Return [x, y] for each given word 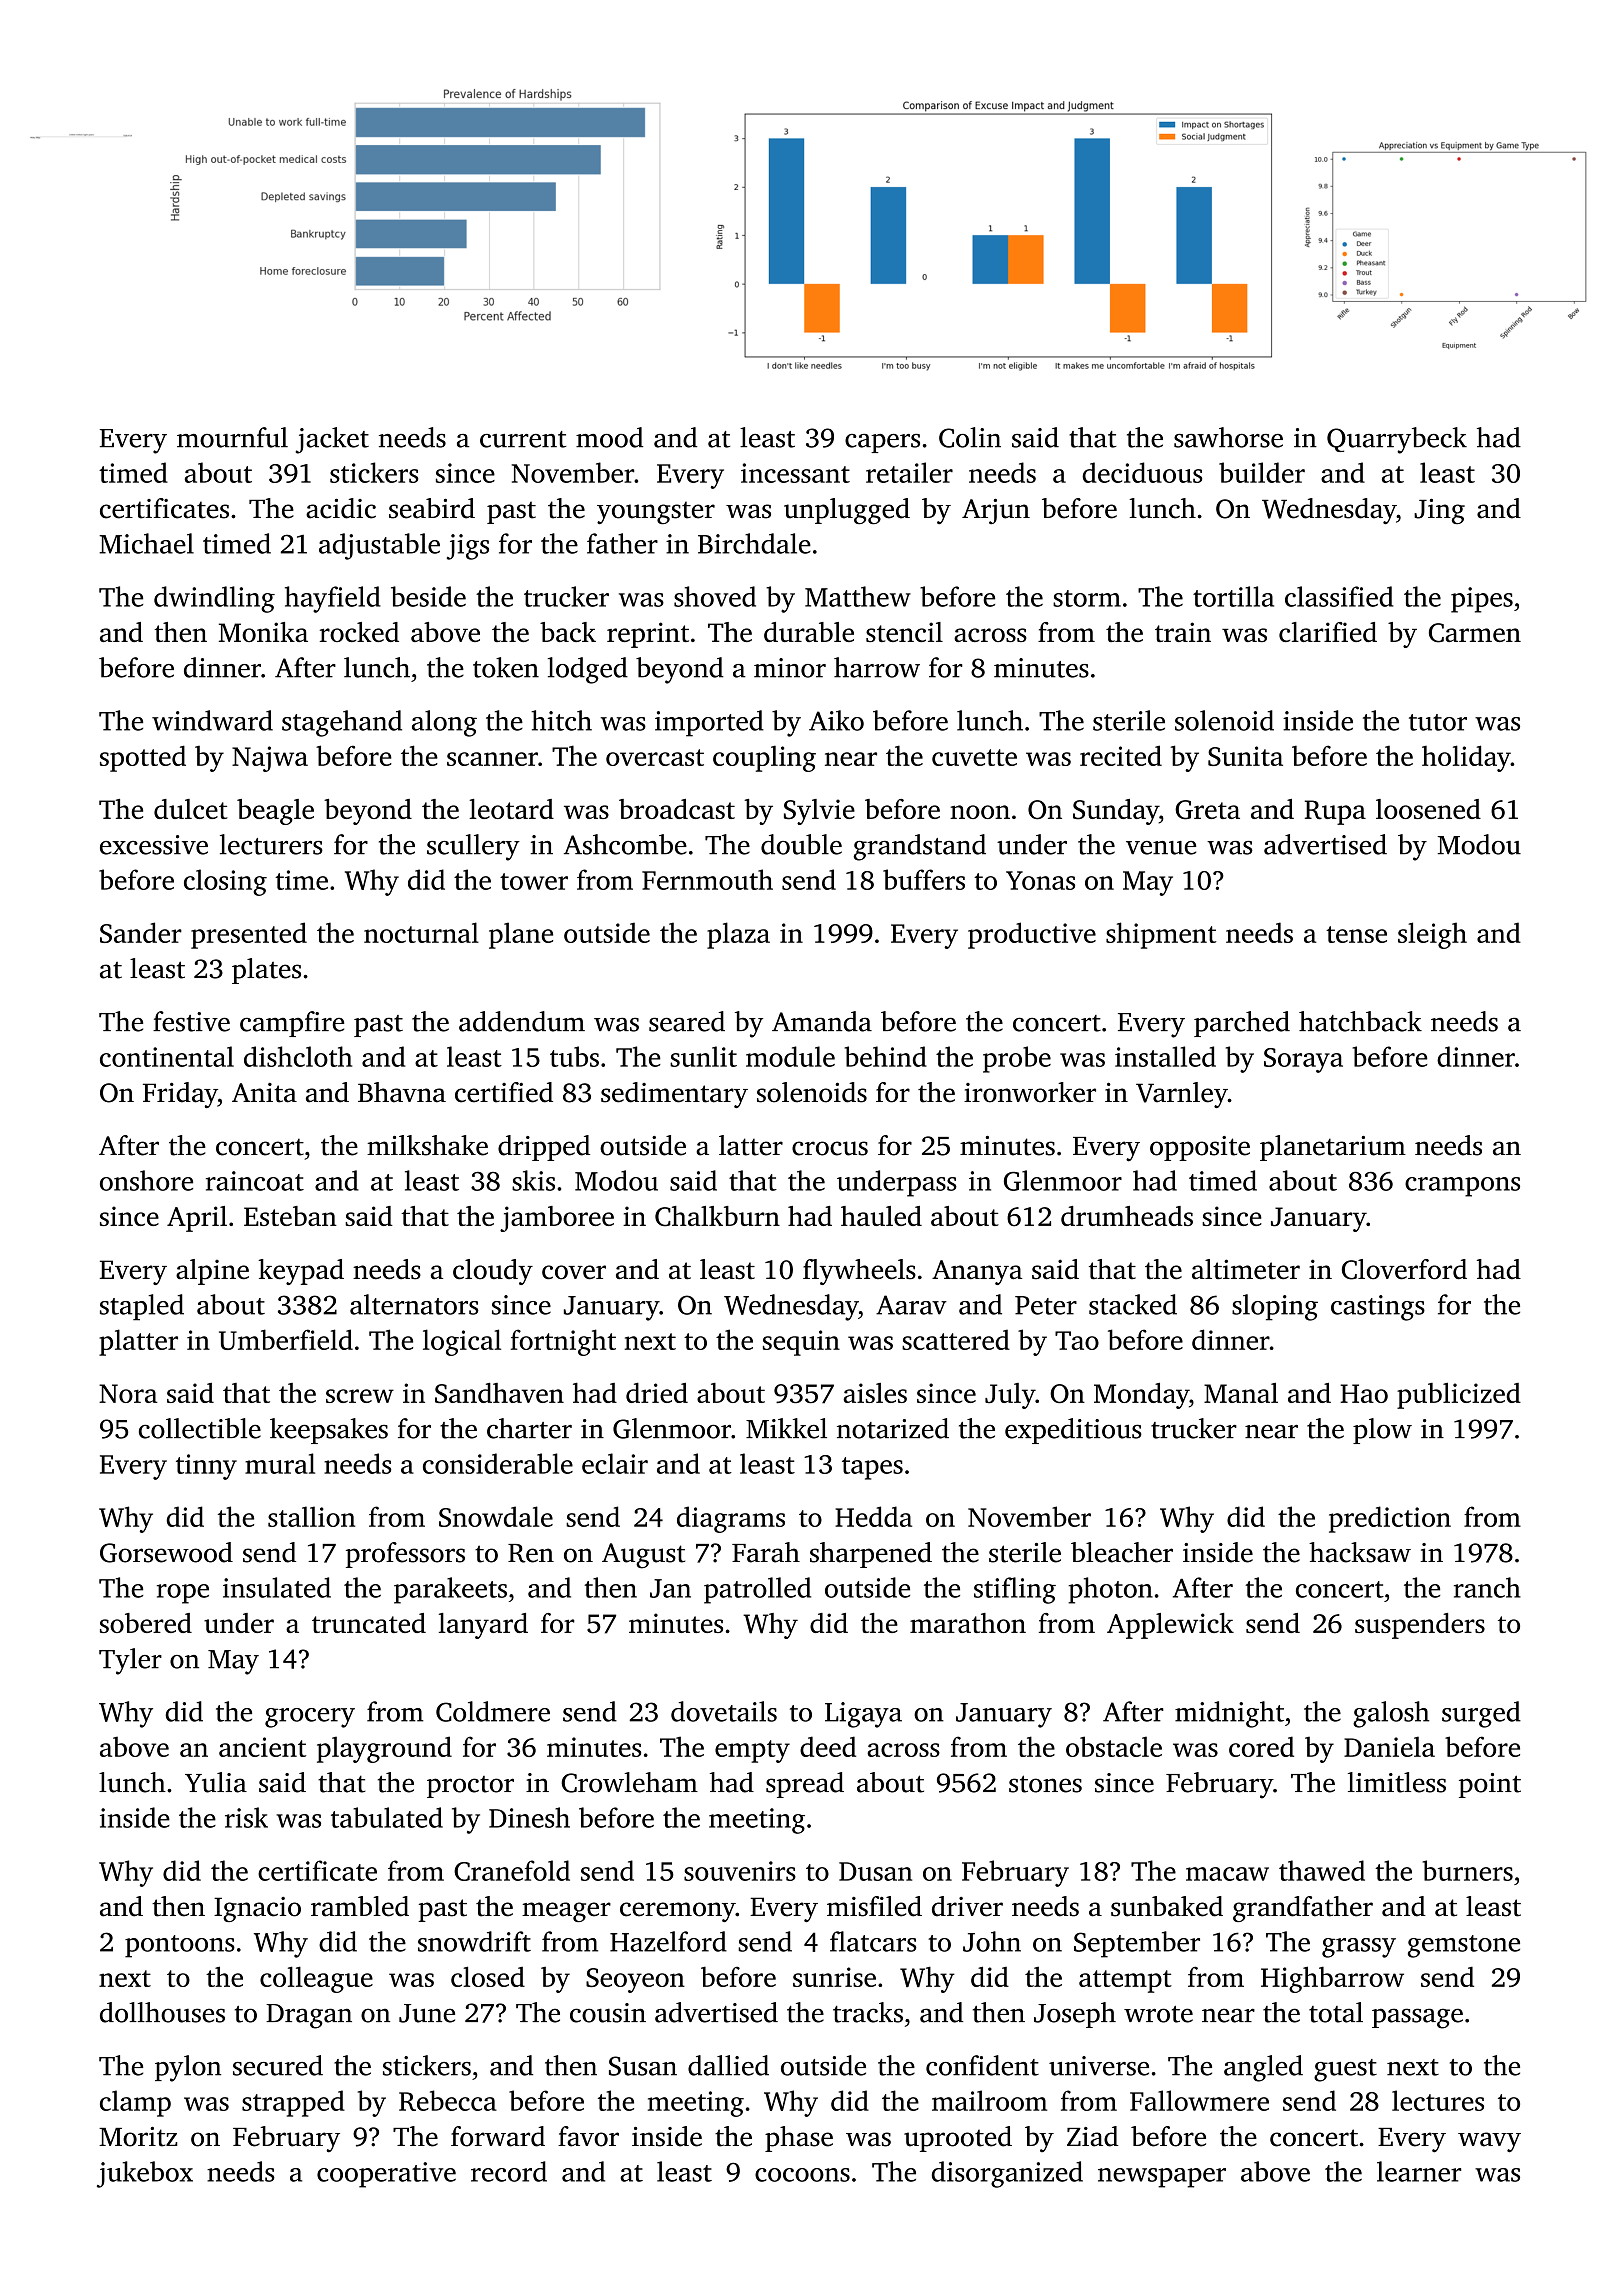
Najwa [270, 759]
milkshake [427, 1145]
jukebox [145, 2174]
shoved [715, 596]
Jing [1439, 511]
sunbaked [1167, 1906]
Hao [1364, 1393]
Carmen [1475, 633]
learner [1419, 2171]
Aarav [911, 1305]
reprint [648, 635]
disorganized [1007, 2174]
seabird [432, 508]
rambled [360, 1906]
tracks [868, 2012]
